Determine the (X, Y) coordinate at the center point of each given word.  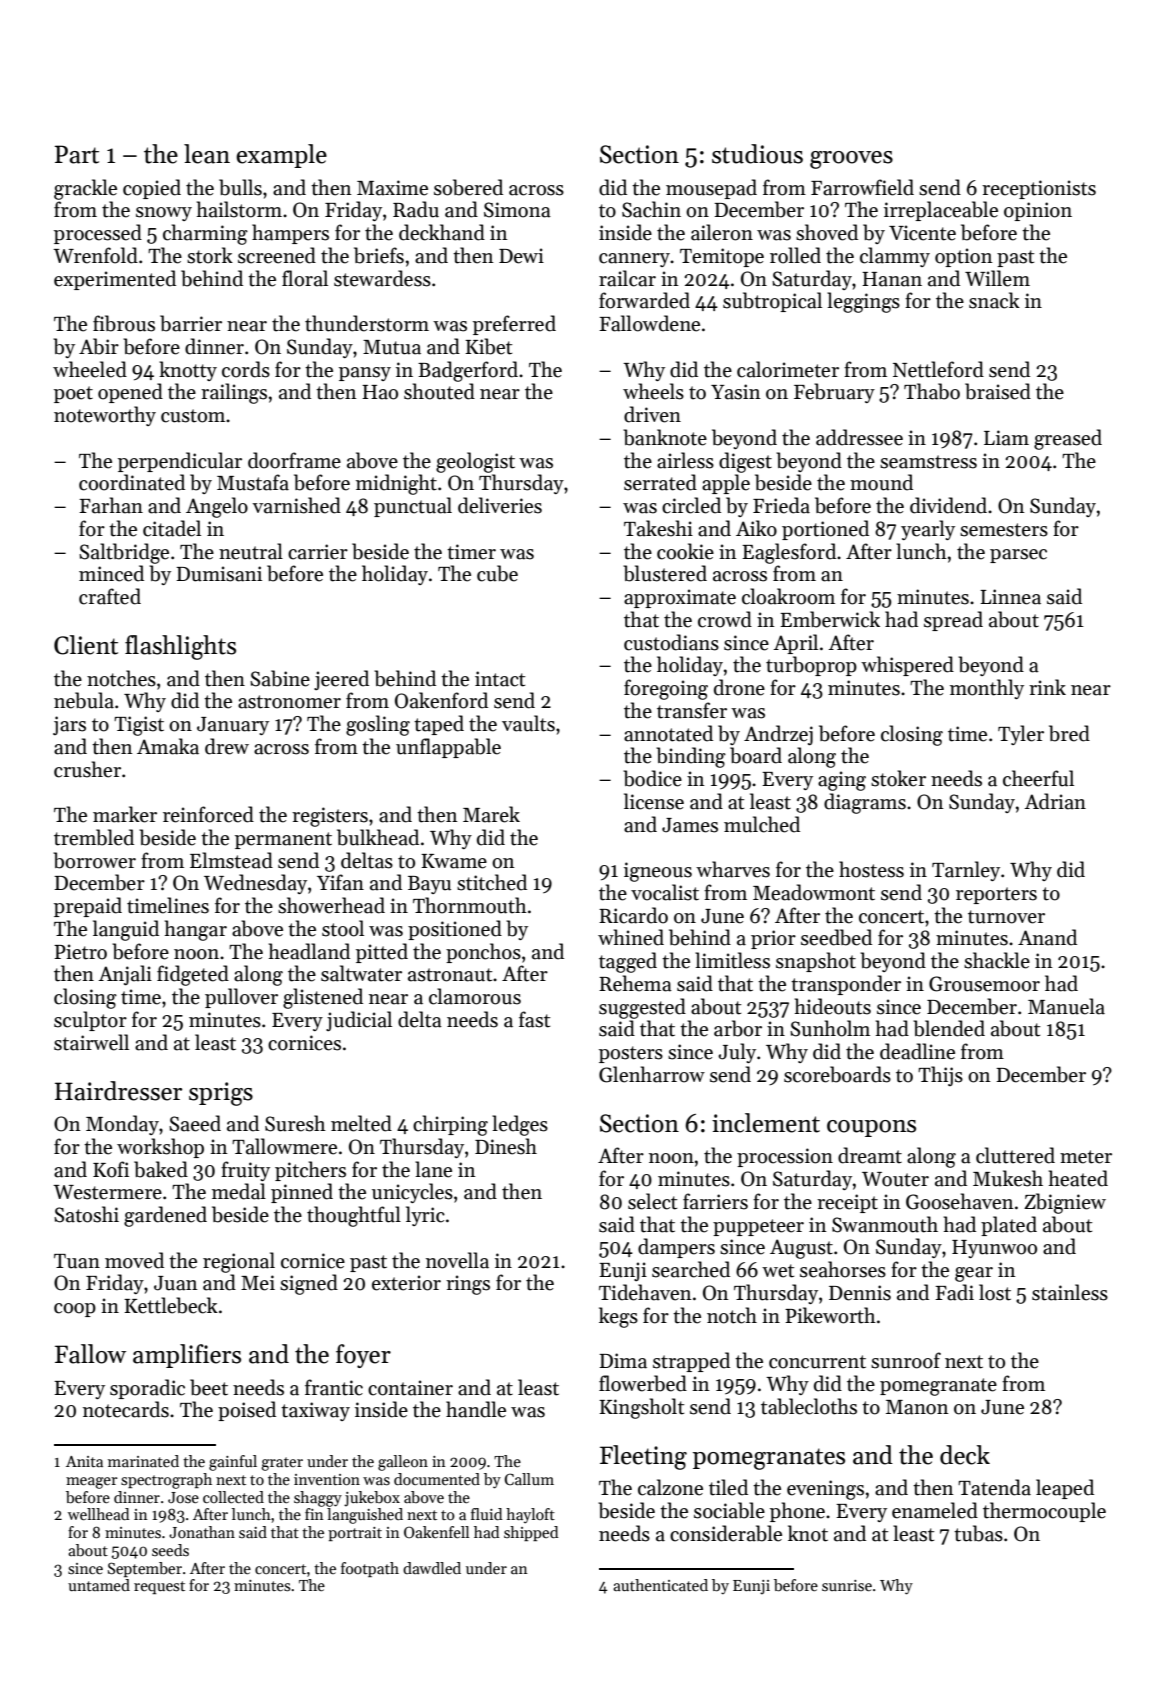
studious (757, 154)
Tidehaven (645, 1292)
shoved (827, 232)
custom (193, 416)
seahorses (843, 1269)
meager (92, 1483)
